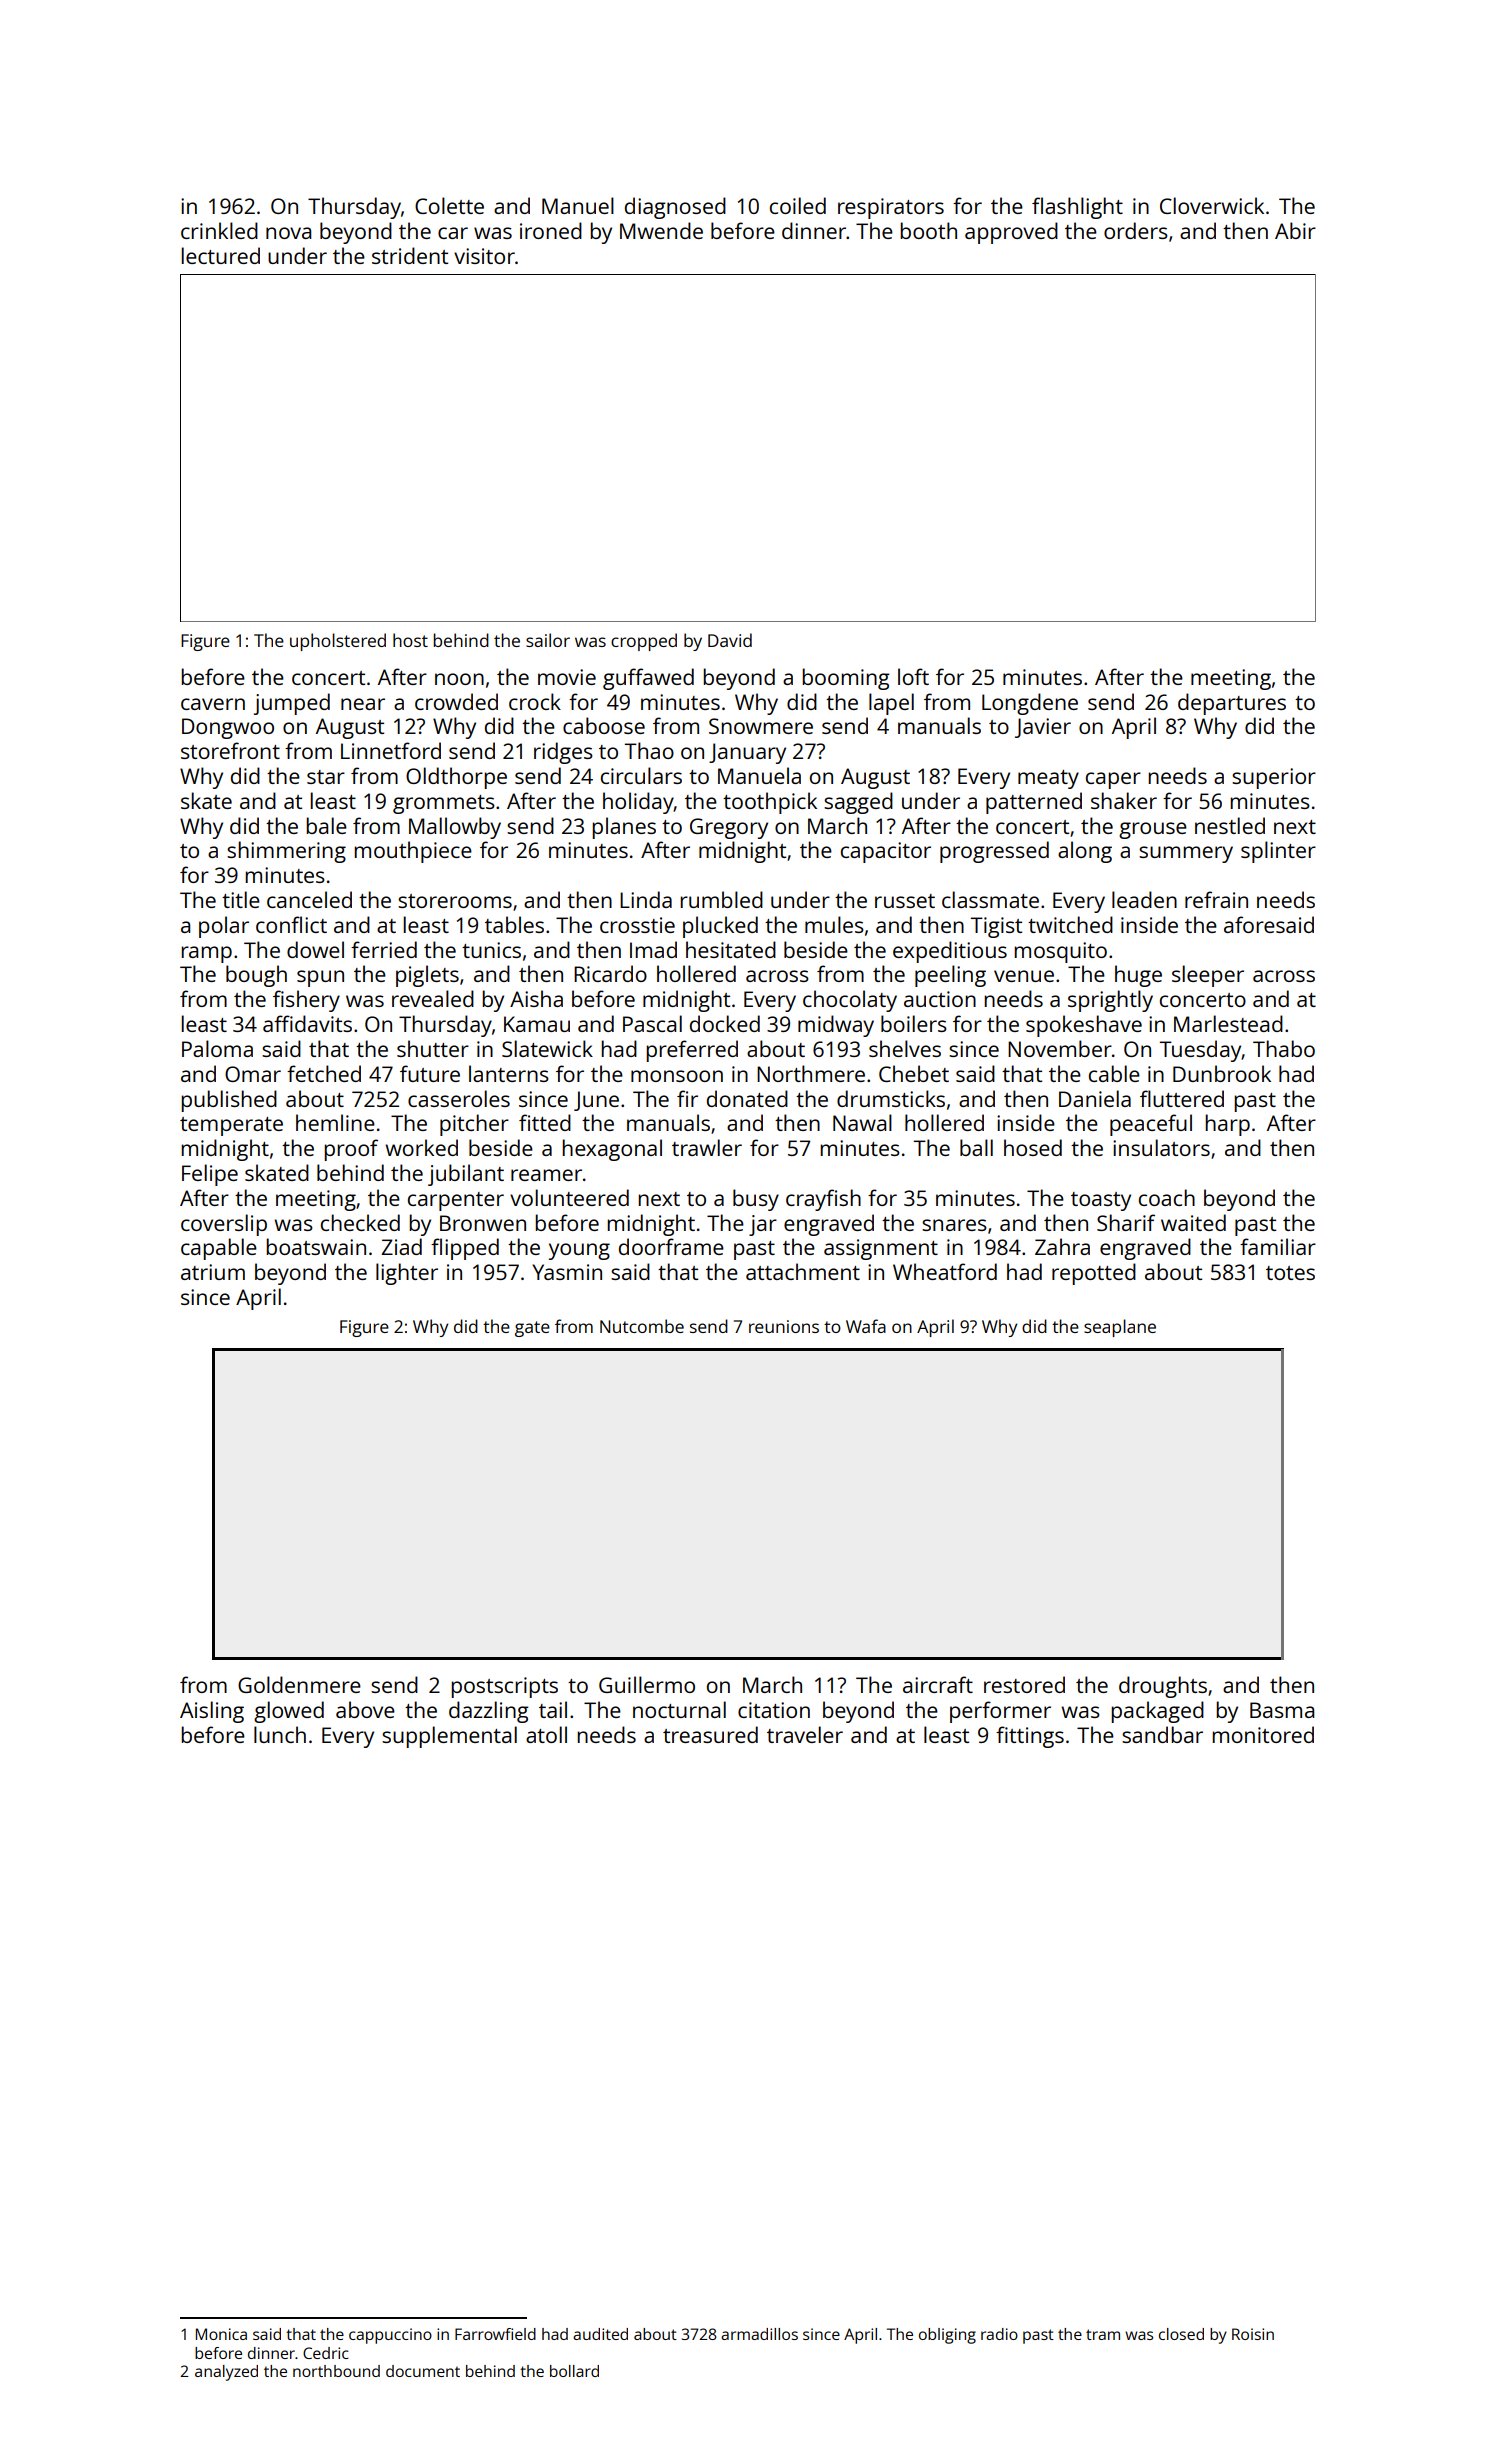 This screenshot has width=1496, height=2464. I want to click on document, so click(423, 2371).
